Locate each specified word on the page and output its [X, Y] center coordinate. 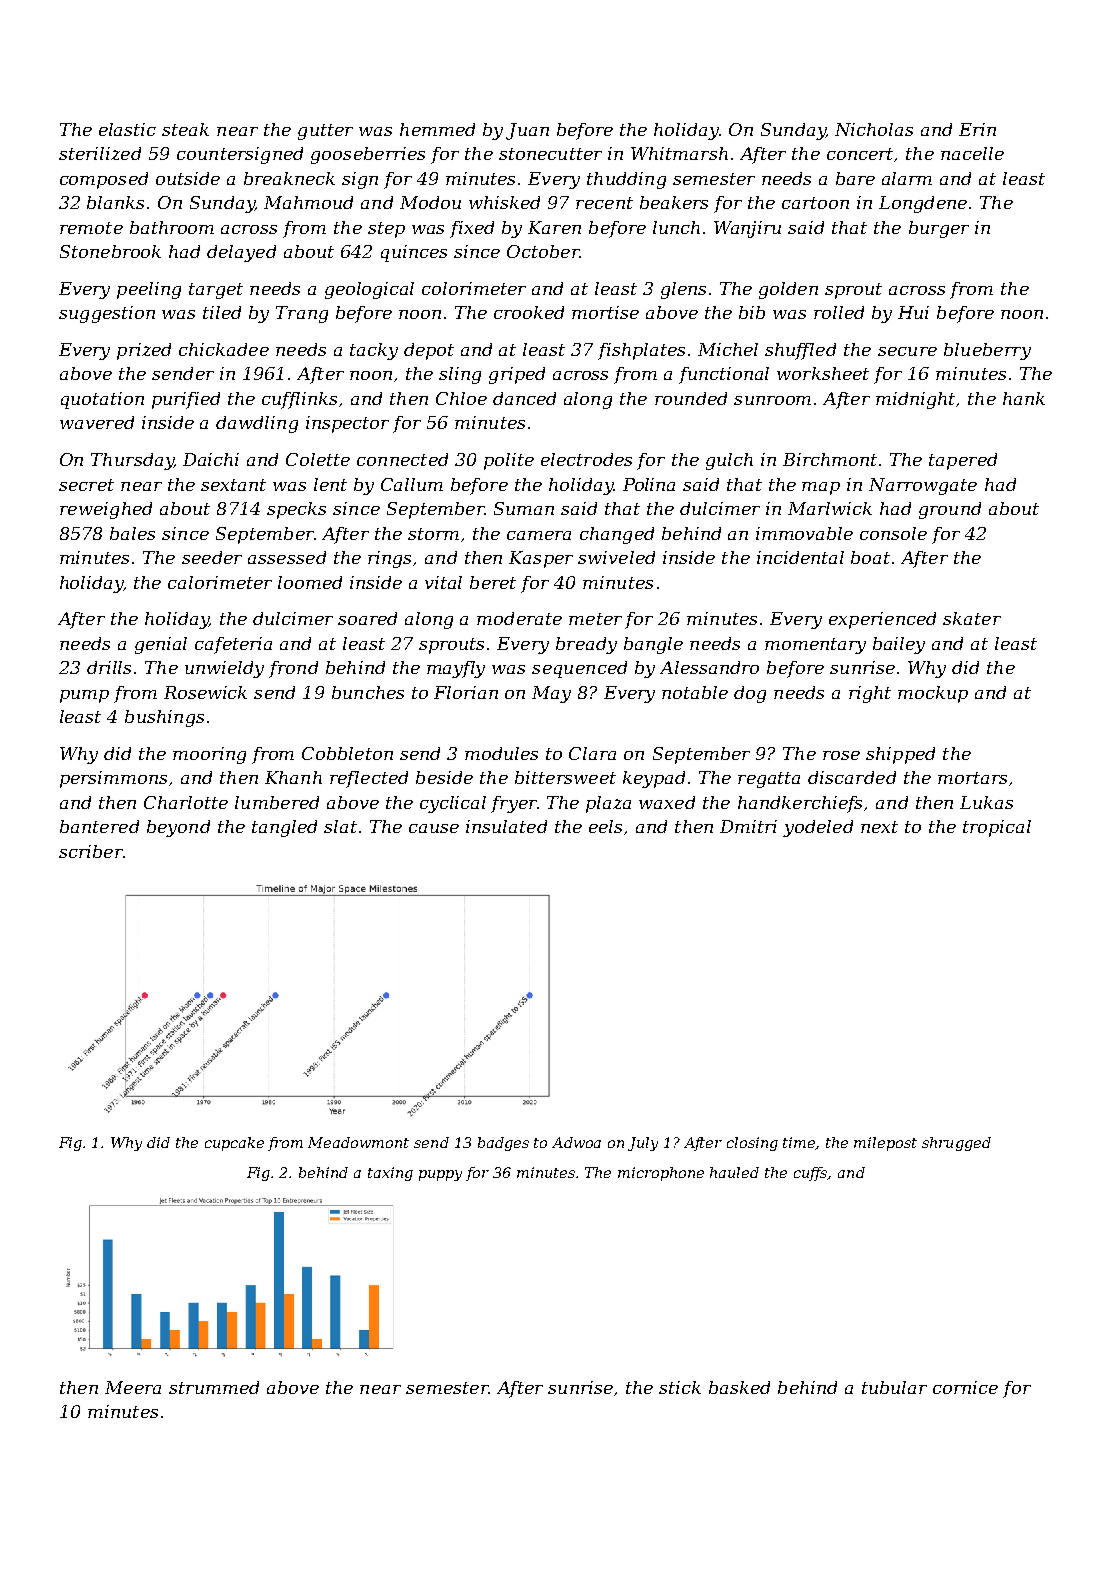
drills [109, 667]
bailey [899, 645]
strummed [214, 1387]
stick [680, 1387]
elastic [127, 129]
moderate [519, 618]
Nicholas [874, 129]
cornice [965, 1387]
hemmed [437, 129]
